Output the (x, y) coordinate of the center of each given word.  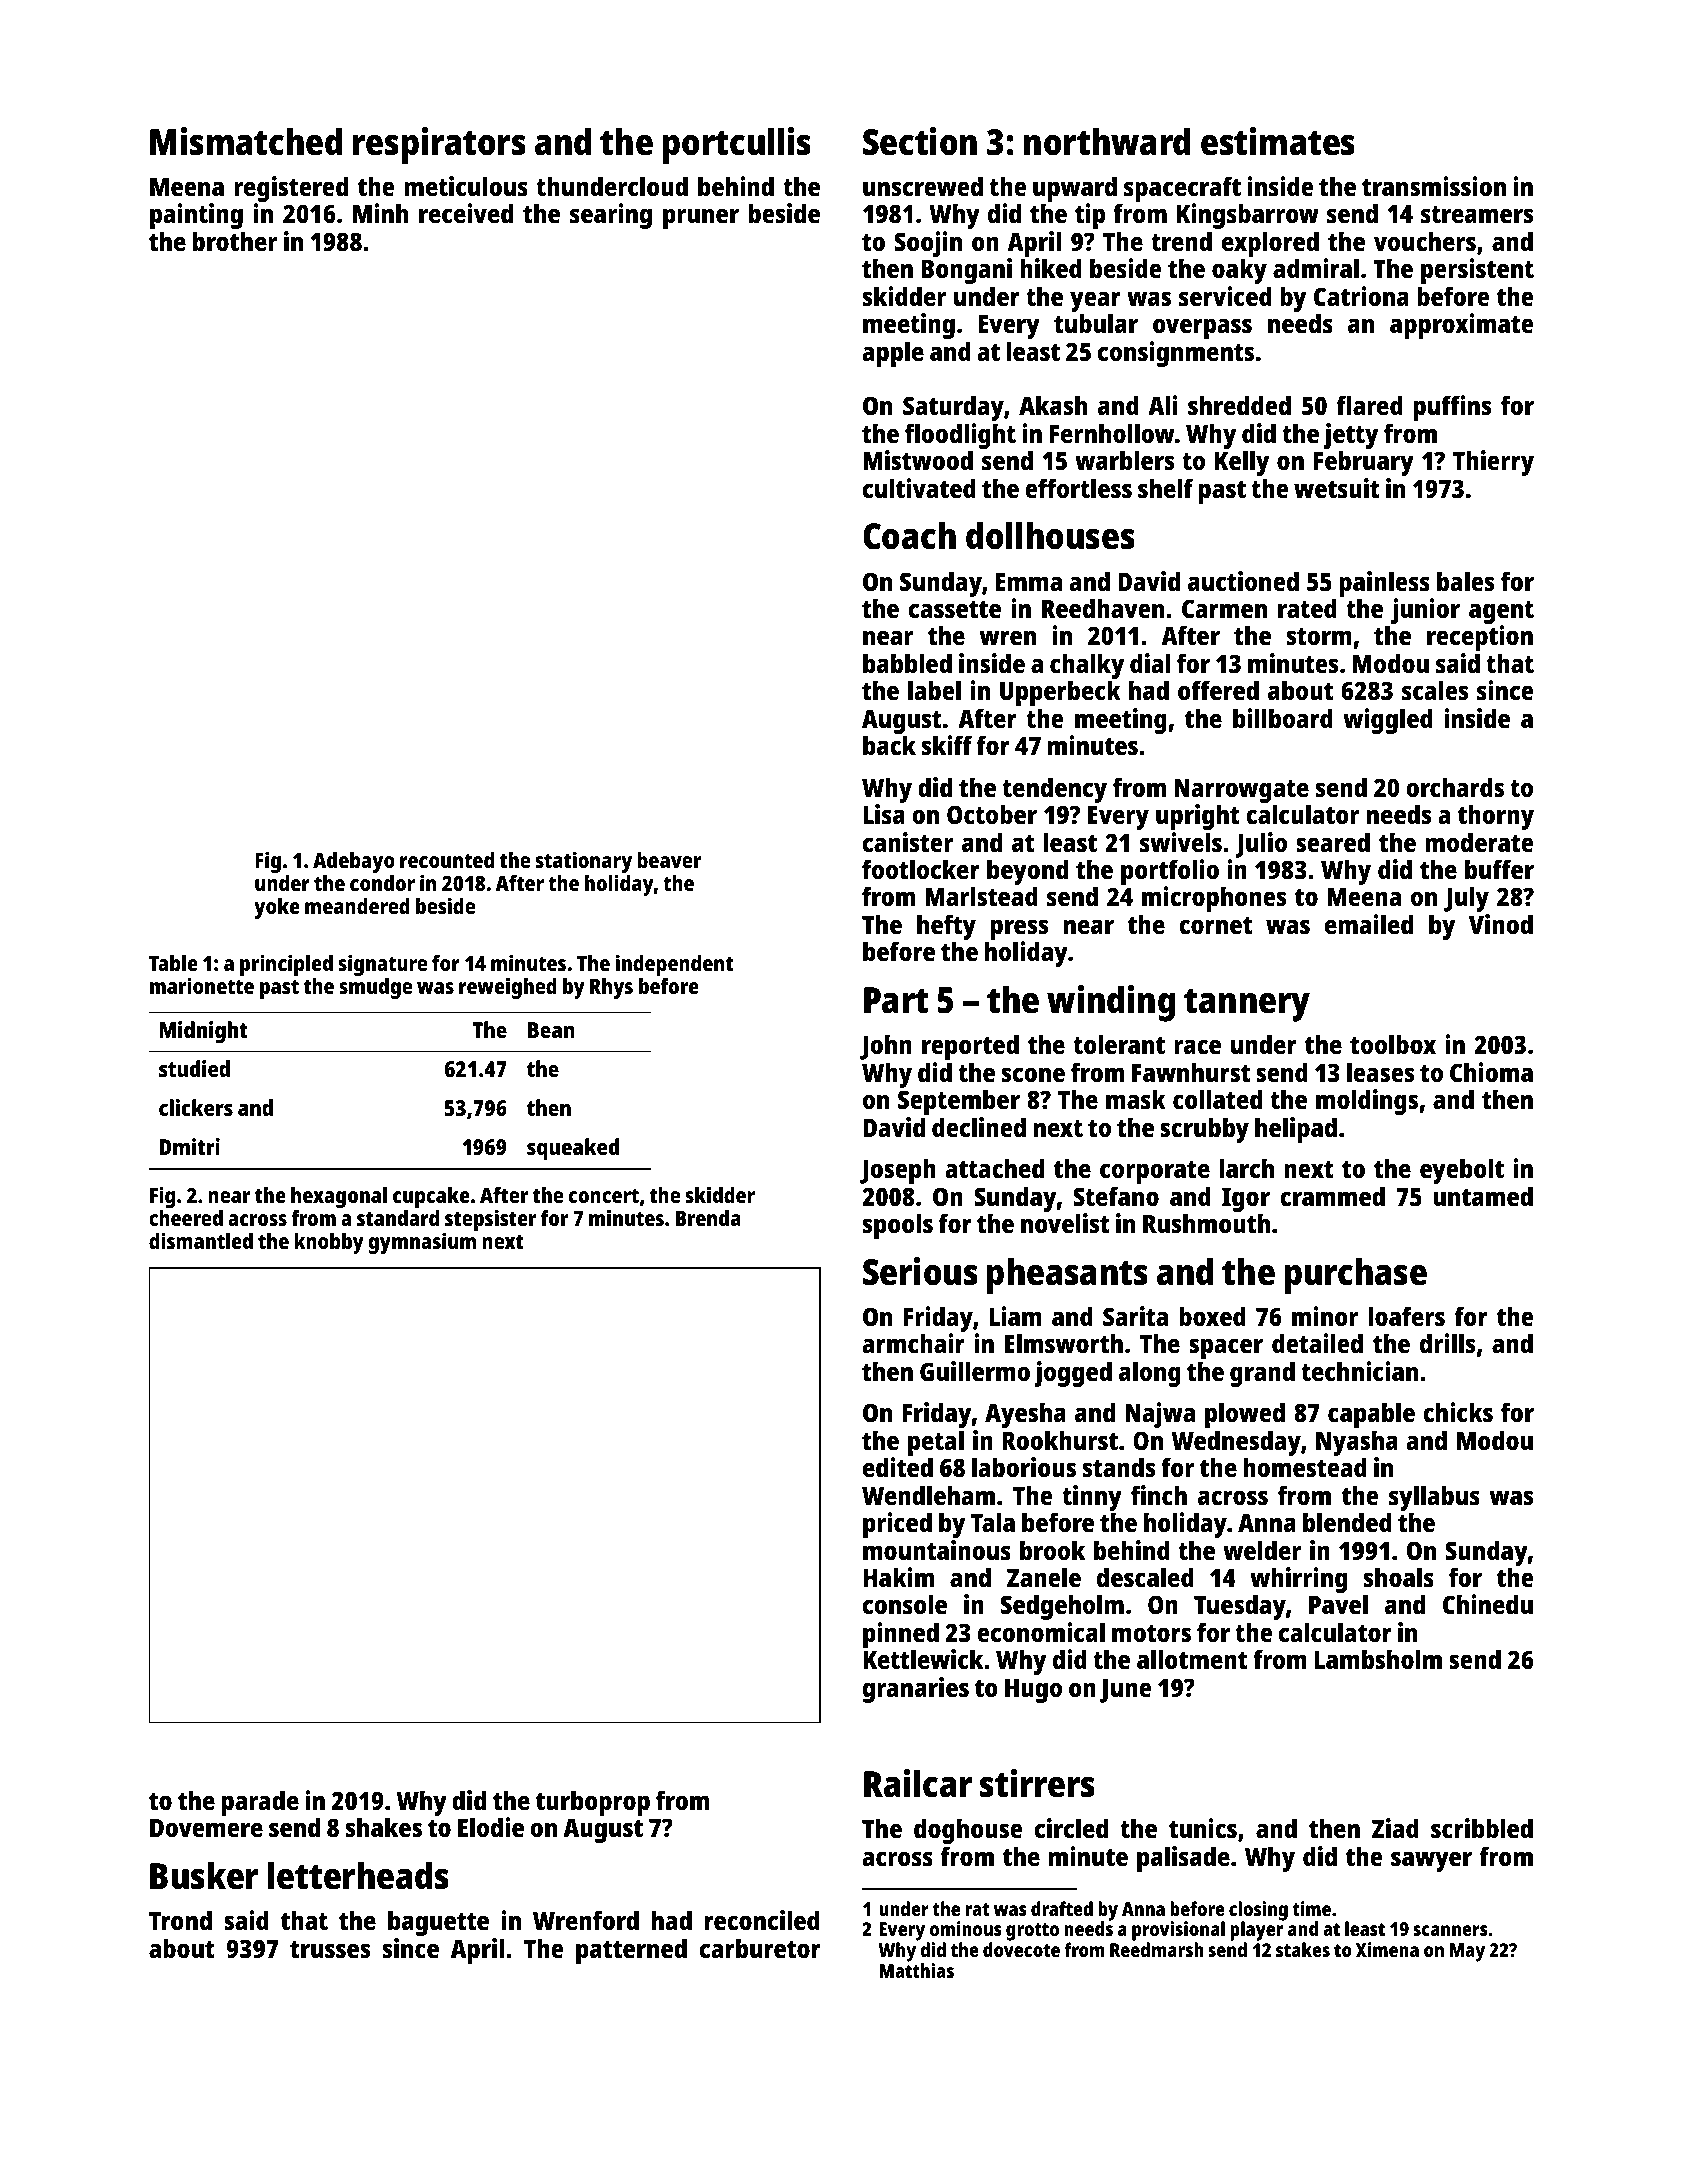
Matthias (916, 1970)
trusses (330, 1949)
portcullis (737, 145)
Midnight (203, 1032)
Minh (380, 213)
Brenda (708, 1218)
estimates (1278, 141)
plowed (1245, 1415)
